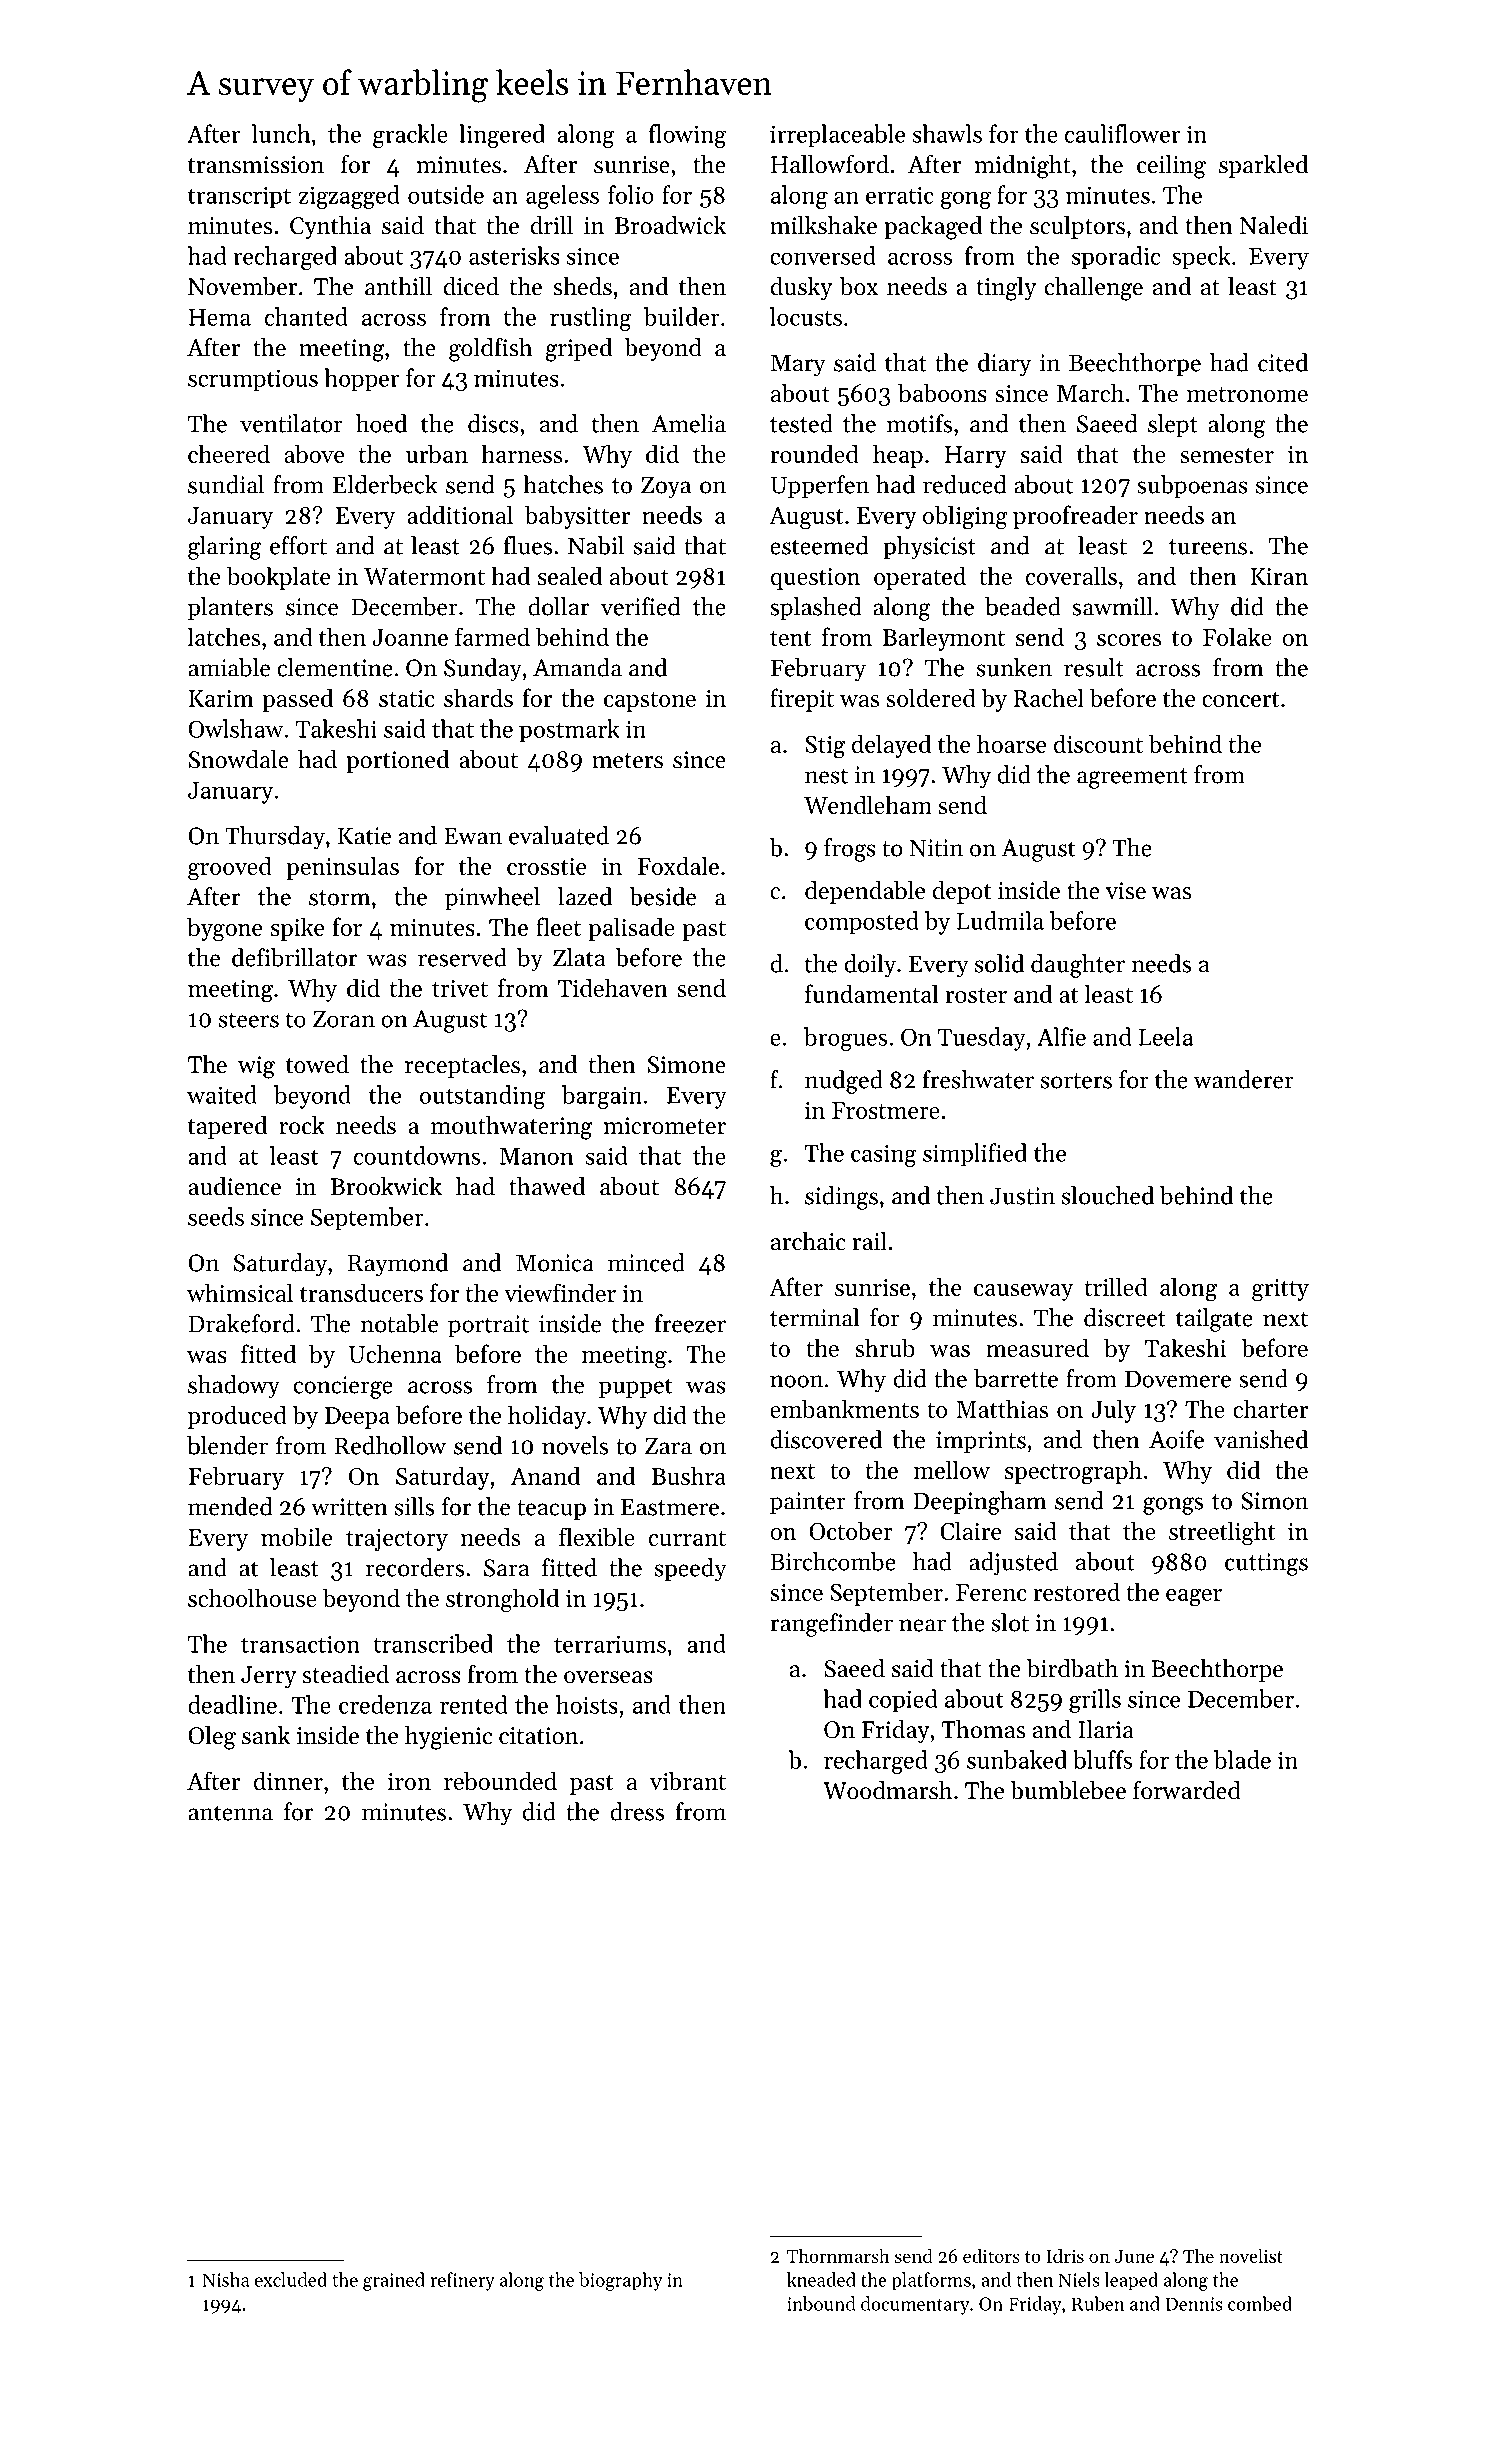  What do you see at coordinates (687, 136) in the screenshot?
I see `flowing` at bounding box center [687, 136].
